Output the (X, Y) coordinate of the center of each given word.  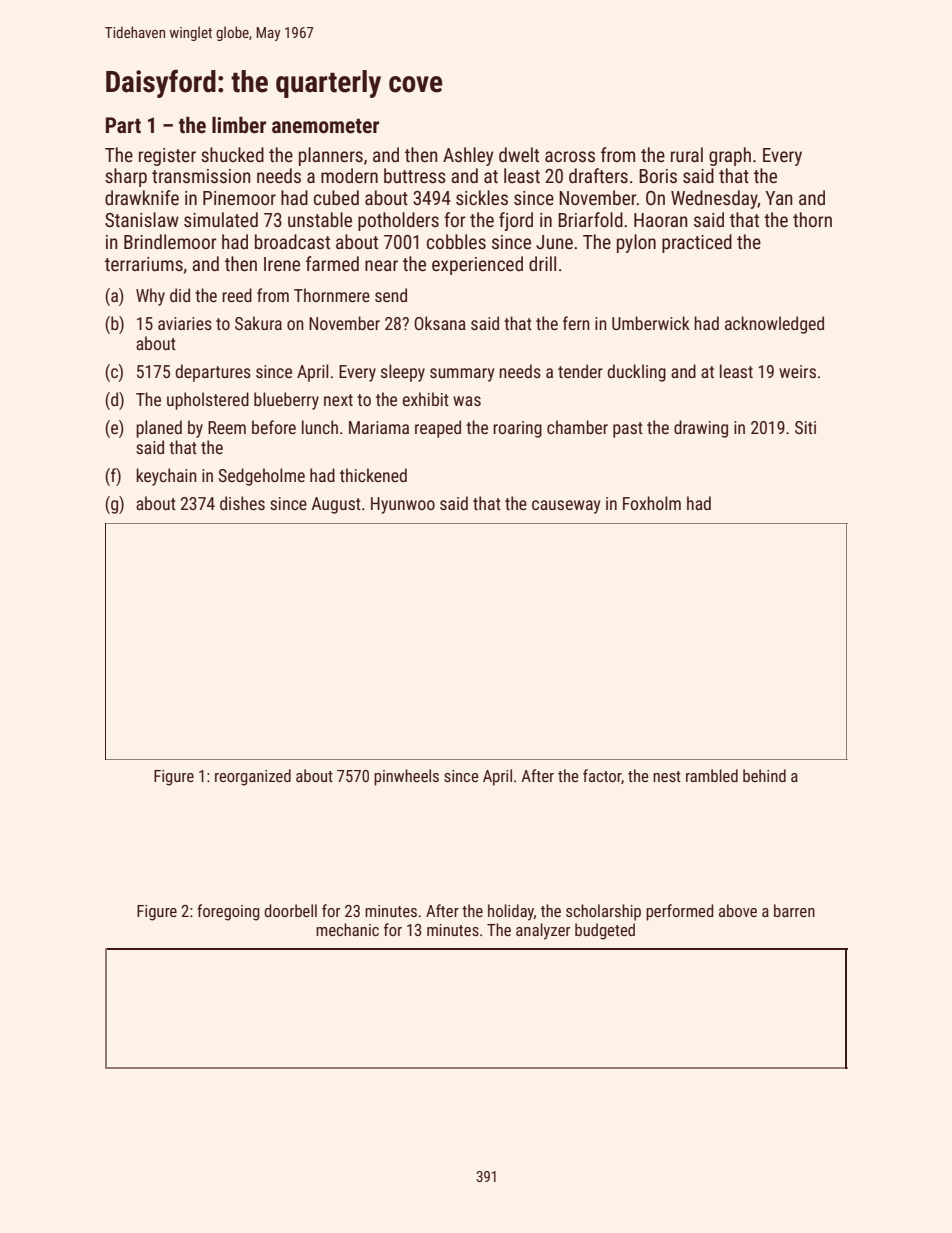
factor (602, 775)
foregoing (228, 912)
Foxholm (652, 503)
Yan (778, 198)
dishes (242, 503)
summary (462, 375)
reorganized (253, 777)
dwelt (519, 154)
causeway (566, 507)
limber (239, 125)
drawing (701, 429)
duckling (636, 373)
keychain (166, 477)
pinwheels (406, 777)
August (336, 505)
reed (237, 295)
